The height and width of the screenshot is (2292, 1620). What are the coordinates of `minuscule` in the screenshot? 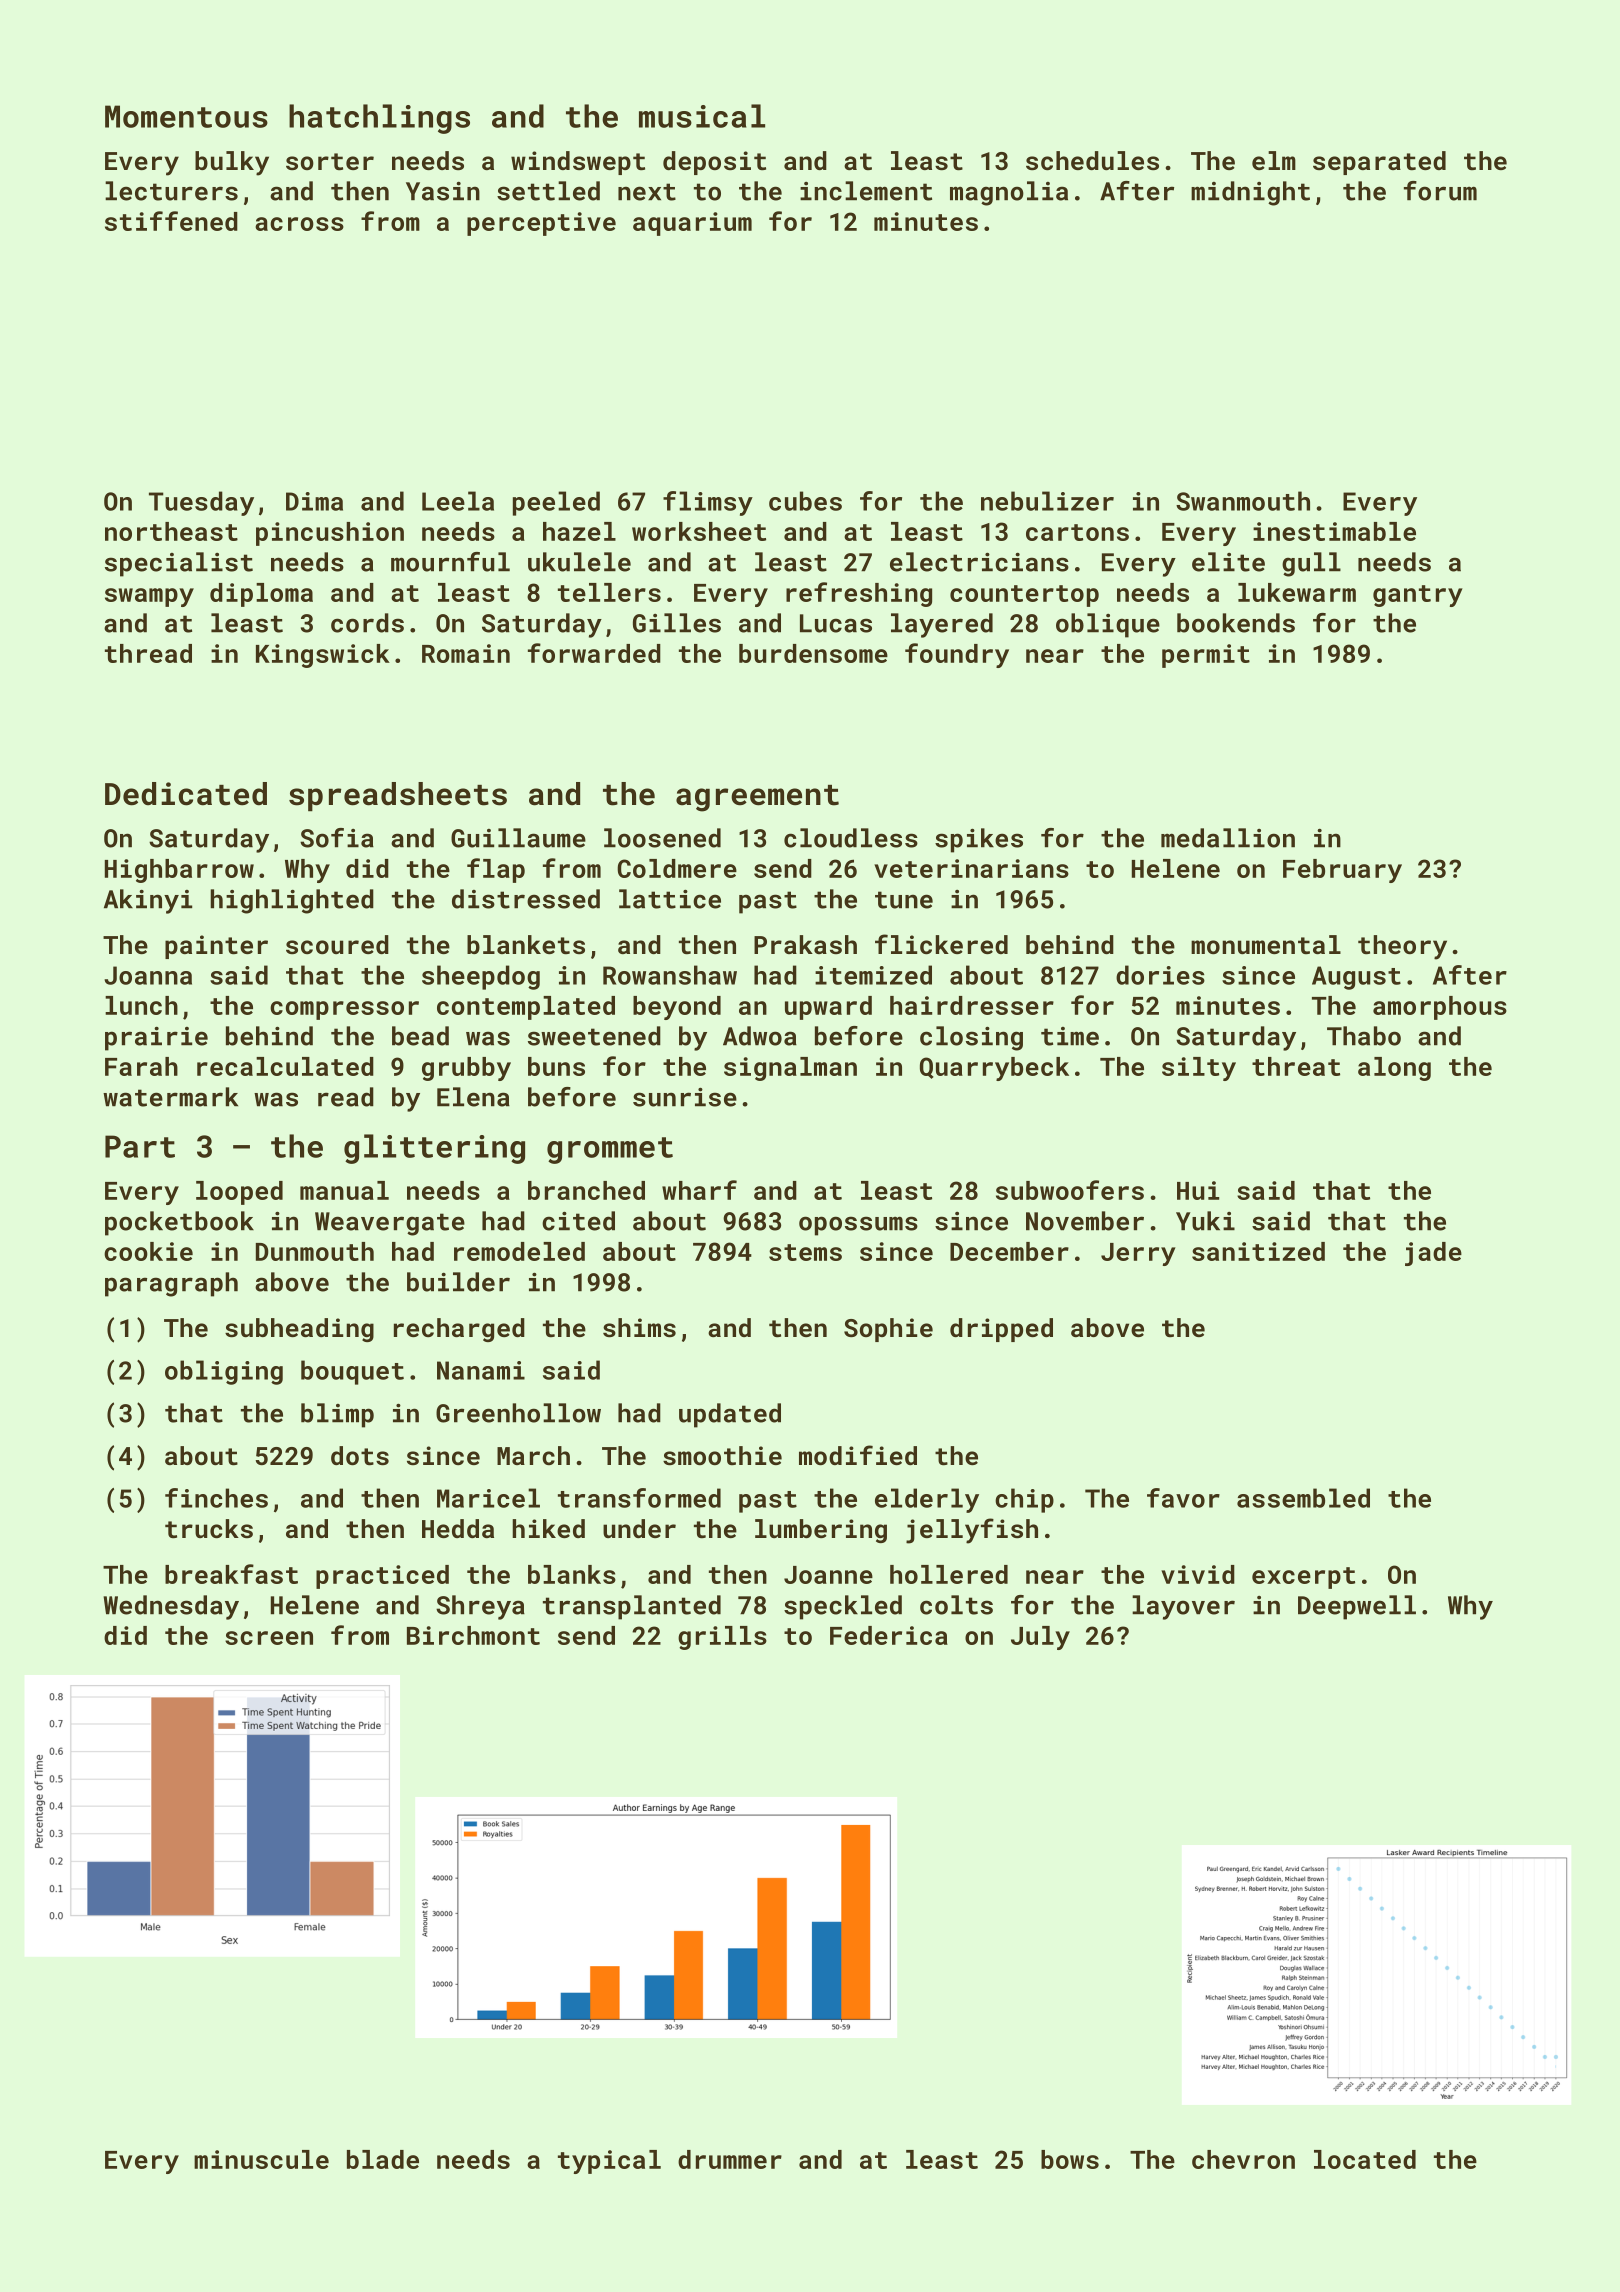 It's located at (261, 2159).
